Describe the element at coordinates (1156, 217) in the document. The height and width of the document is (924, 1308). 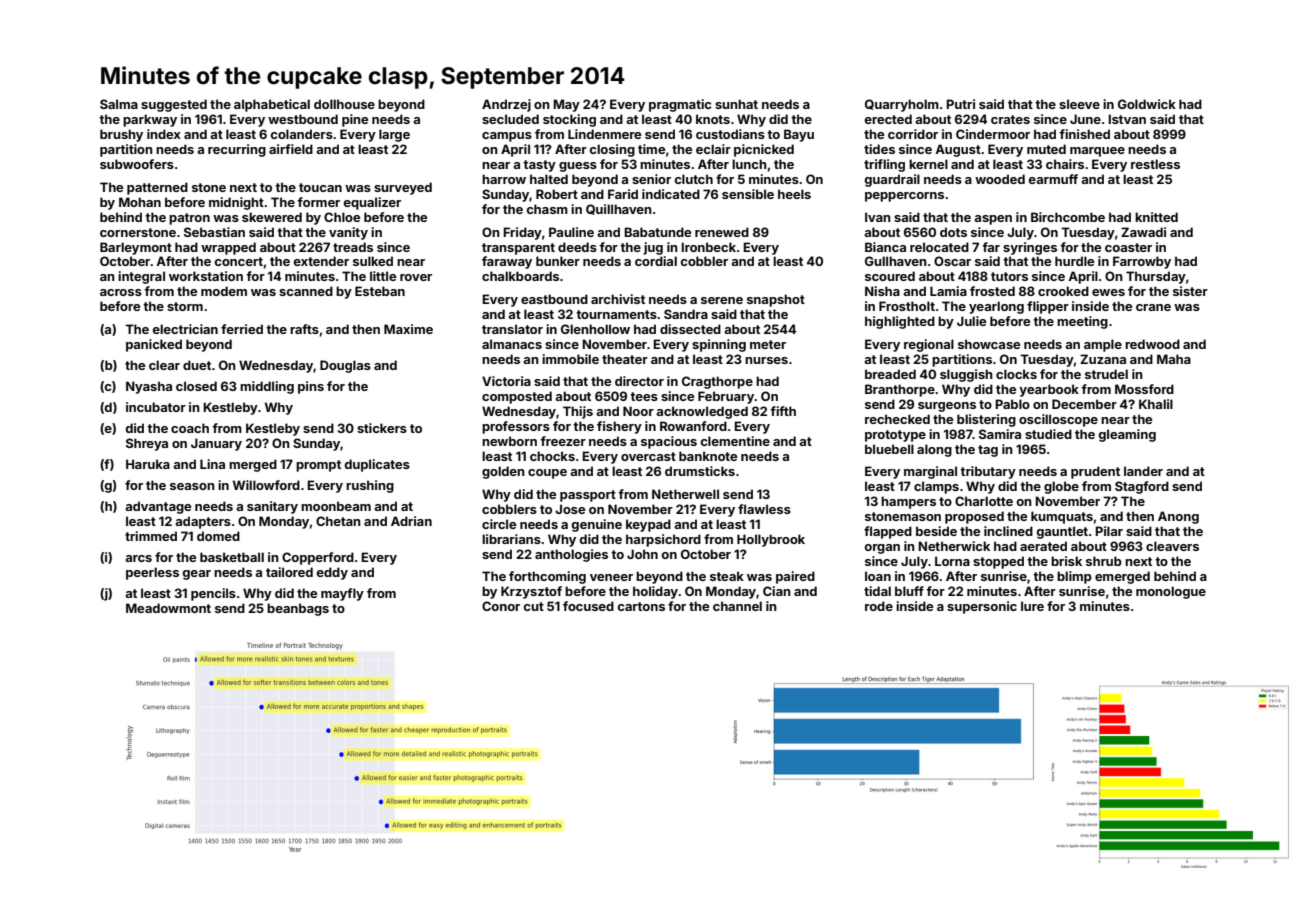
I see `knitted` at that location.
